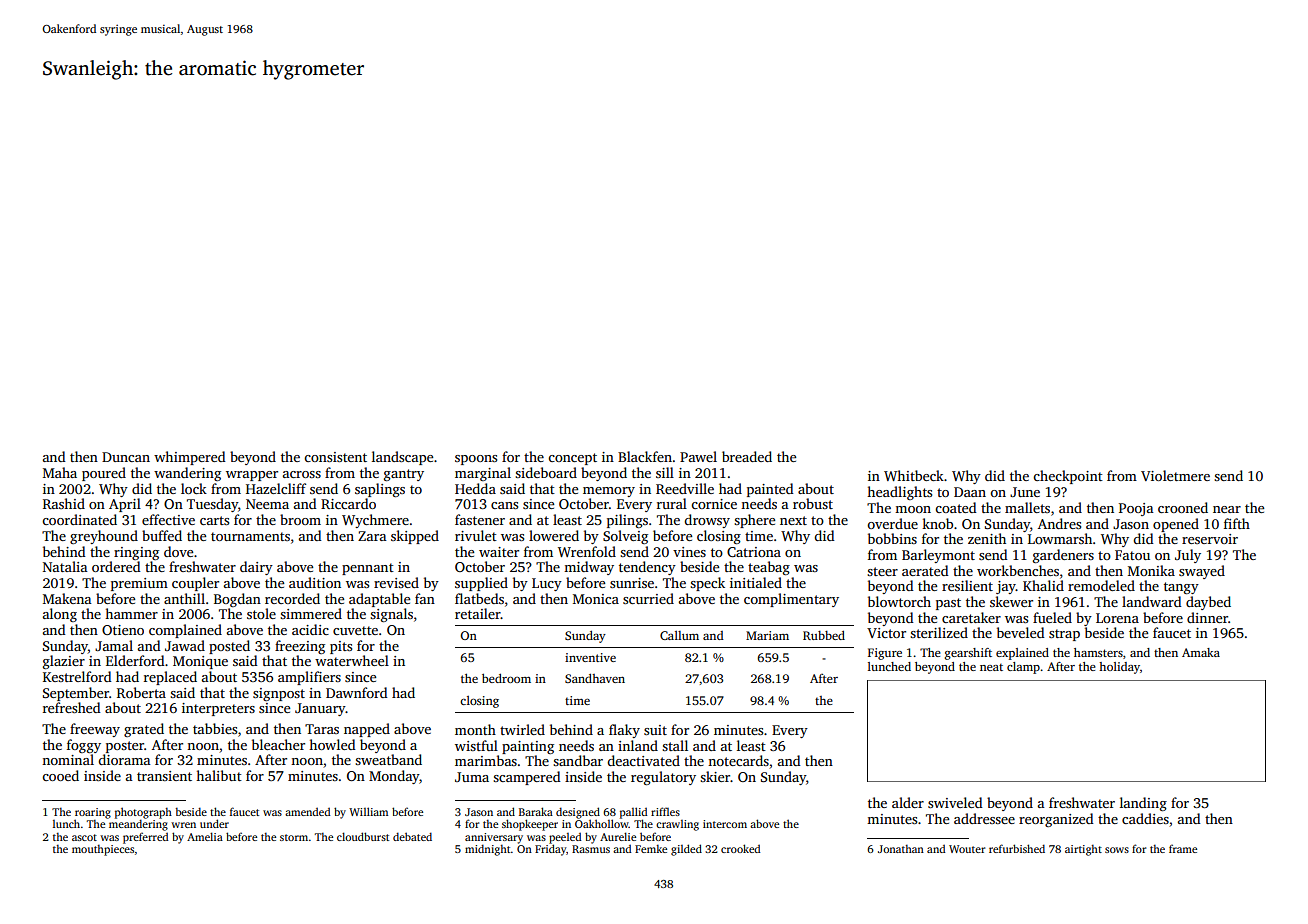 This screenshot has width=1308, height=924. Describe the element at coordinates (131, 613) in the screenshot. I see `hammer` at that location.
